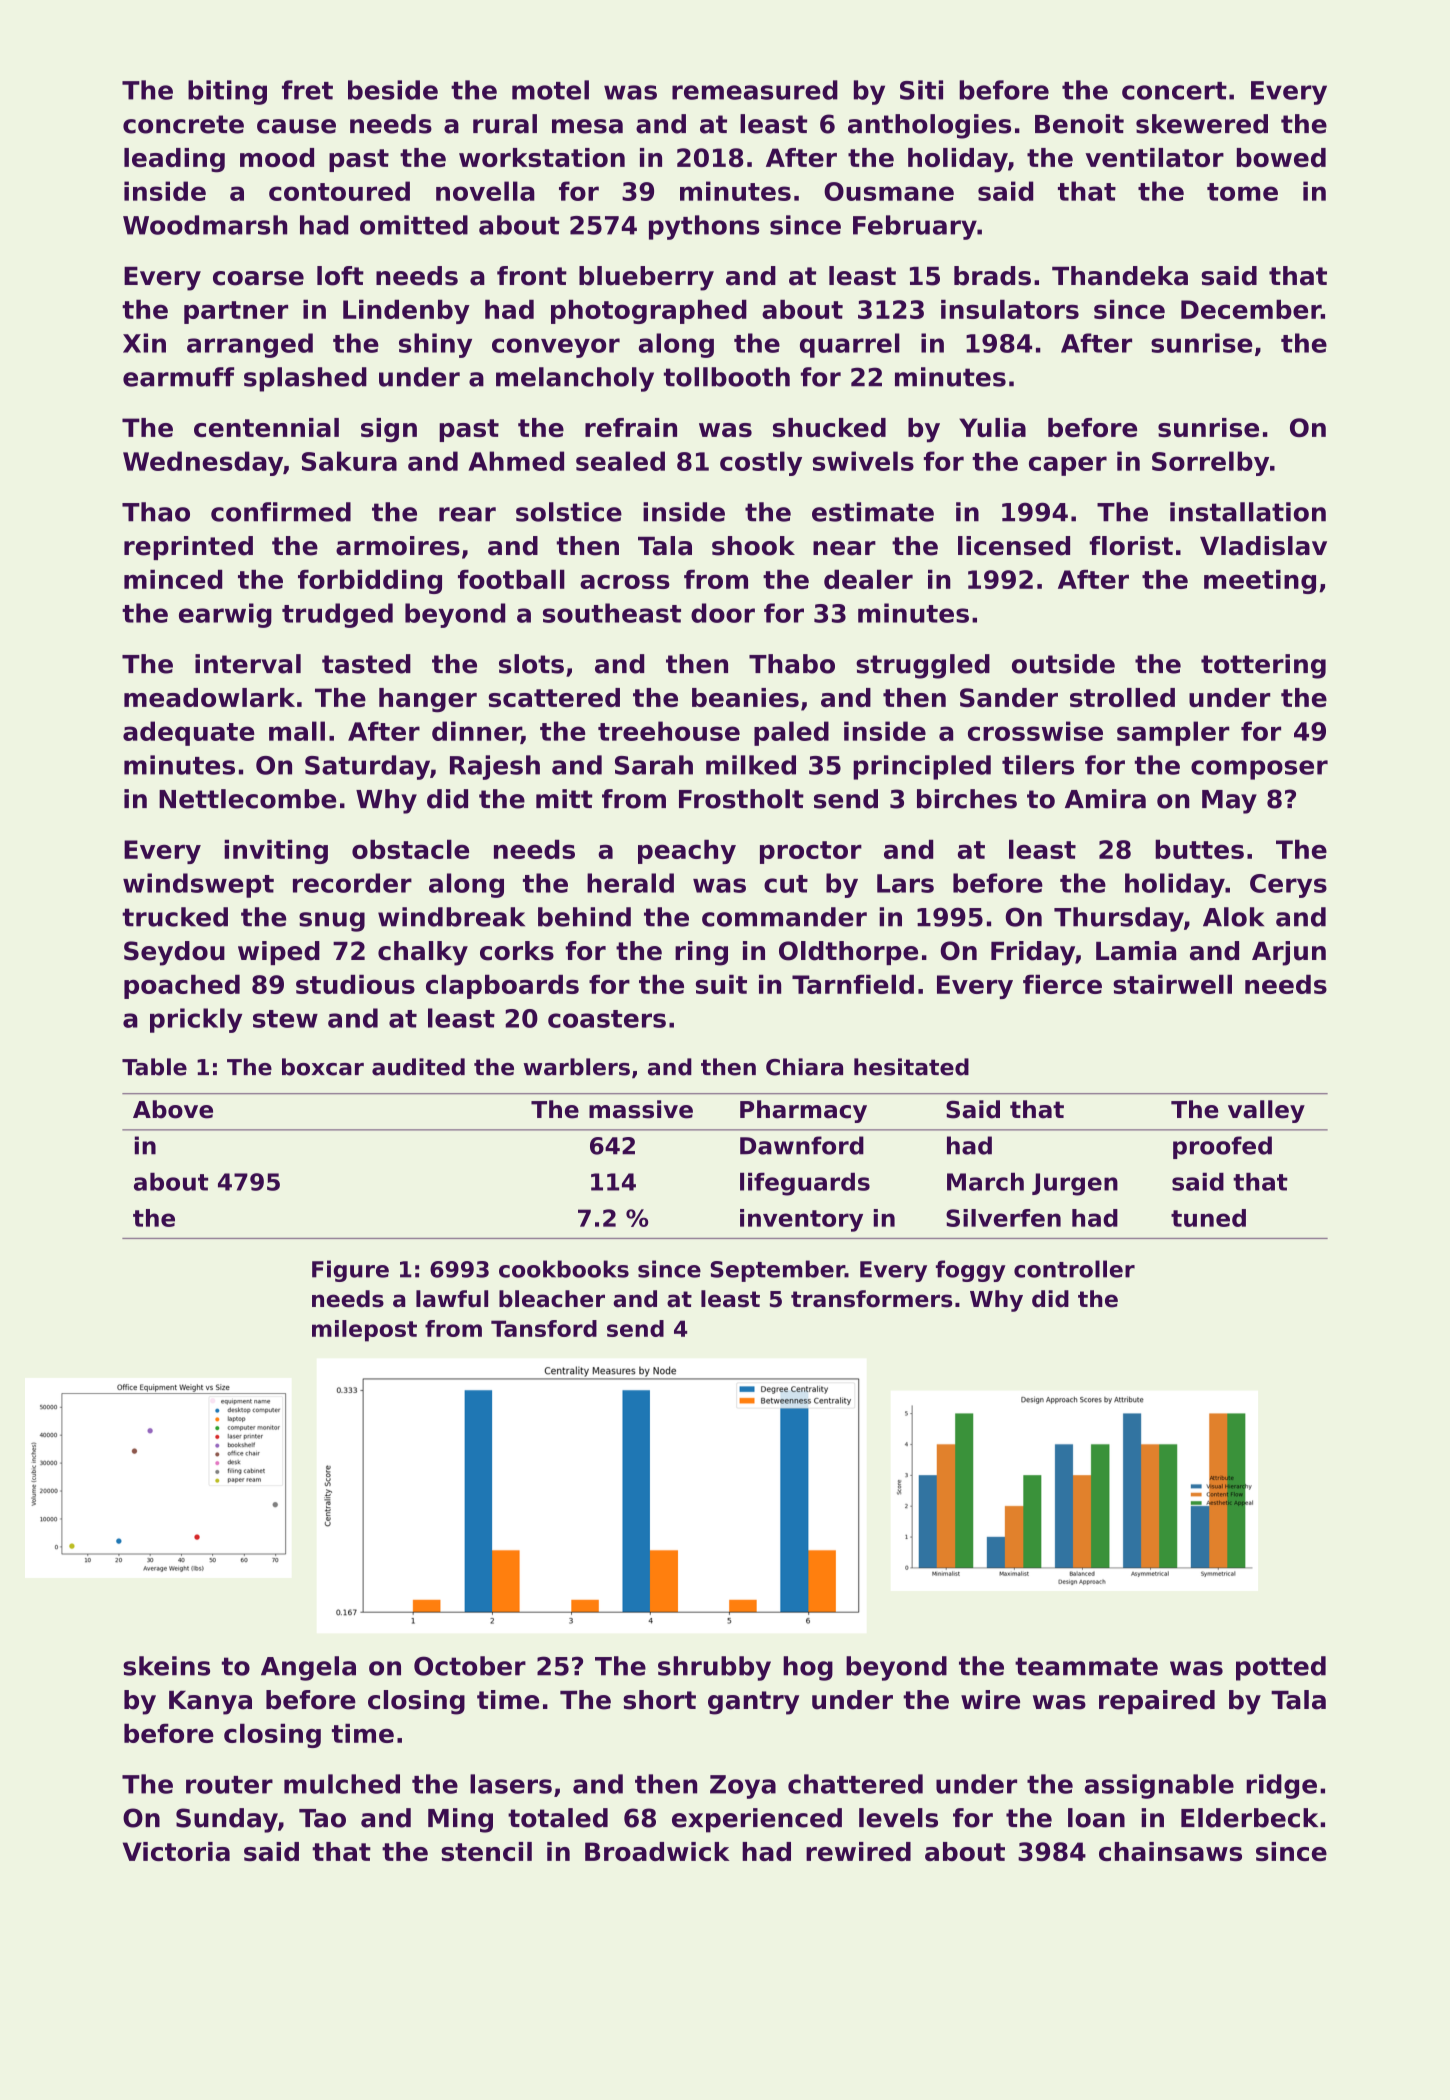 The image size is (1450, 2100). What do you see at coordinates (801, 1220) in the image?
I see `inventory` at bounding box center [801, 1220].
